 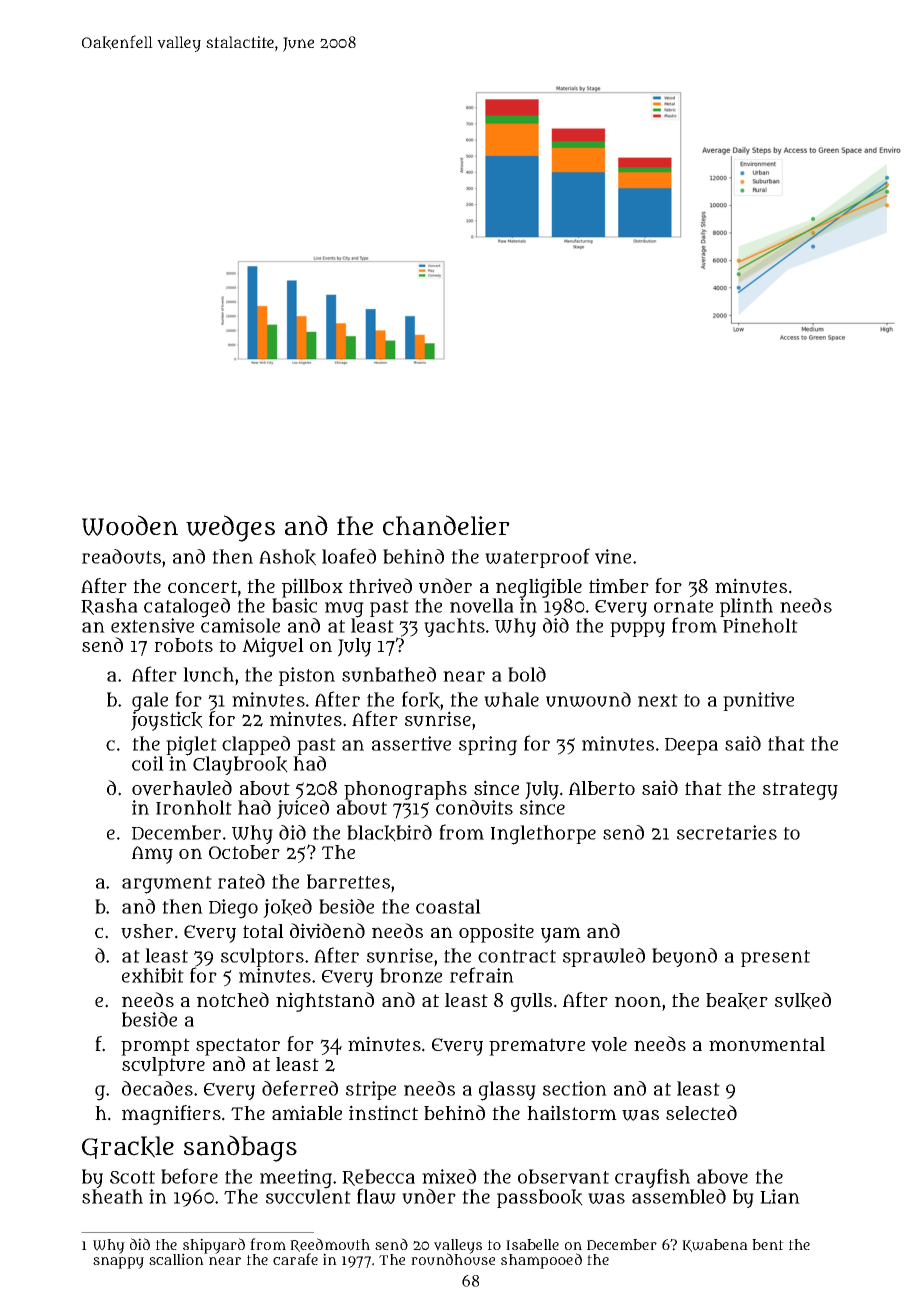 What do you see at coordinates (233, 999) in the page?
I see `notched` at bounding box center [233, 999].
